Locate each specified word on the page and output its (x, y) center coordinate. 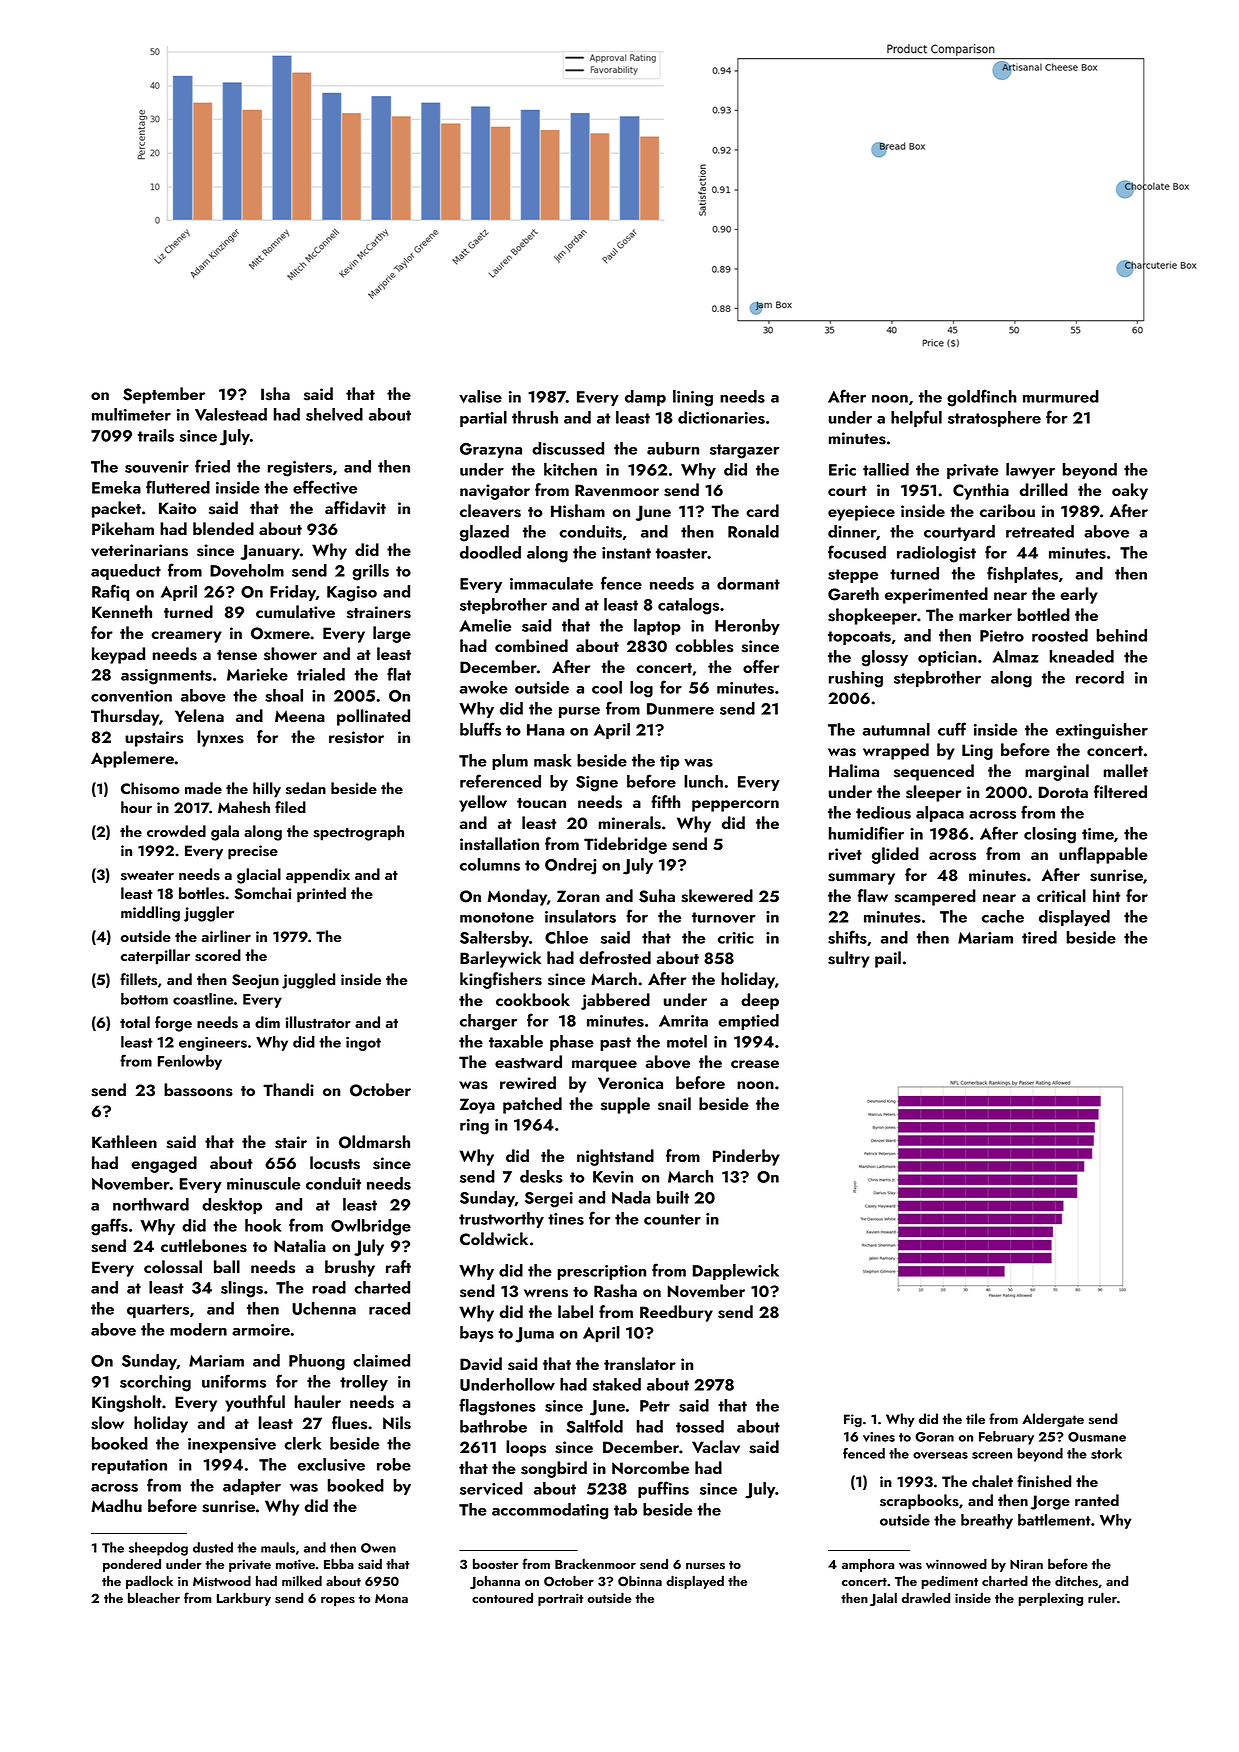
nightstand (615, 1157)
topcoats (859, 638)
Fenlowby (190, 1062)
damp (645, 398)
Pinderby (746, 1157)
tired (1039, 937)
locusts (335, 1163)
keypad (118, 655)
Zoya (477, 1106)
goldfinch (982, 398)
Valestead (231, 414)
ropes (338, 1601)
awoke (483, 687)
